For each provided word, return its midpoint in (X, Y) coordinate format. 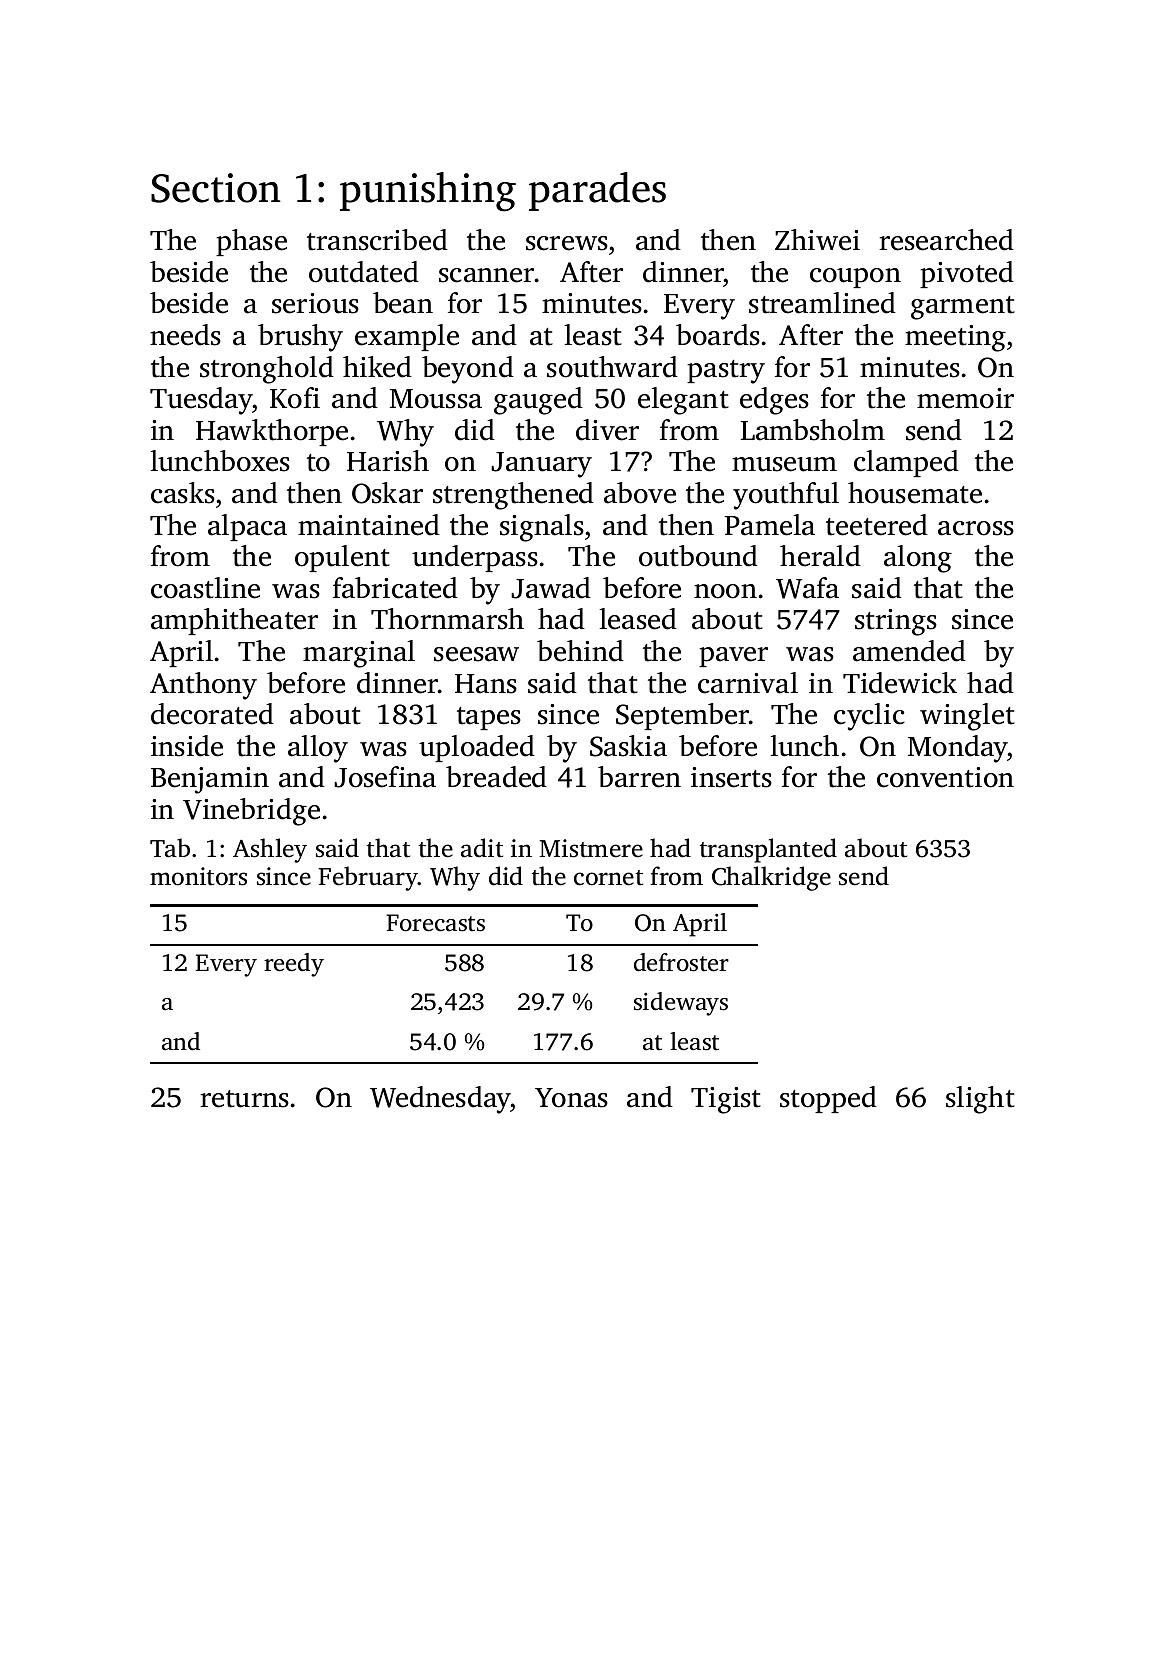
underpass (475, 558)
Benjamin (210, 780)
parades (597, 191)
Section (216, 188)
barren (639, 777)
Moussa (436, 399)
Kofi (295, 398)
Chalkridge (771, 878)
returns (244, 1099)
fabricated (395, 588)
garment (963, 308)
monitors (198, 876)
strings (896, 622)
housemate (915, 493)
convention (945, 777)
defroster (681, 962)
